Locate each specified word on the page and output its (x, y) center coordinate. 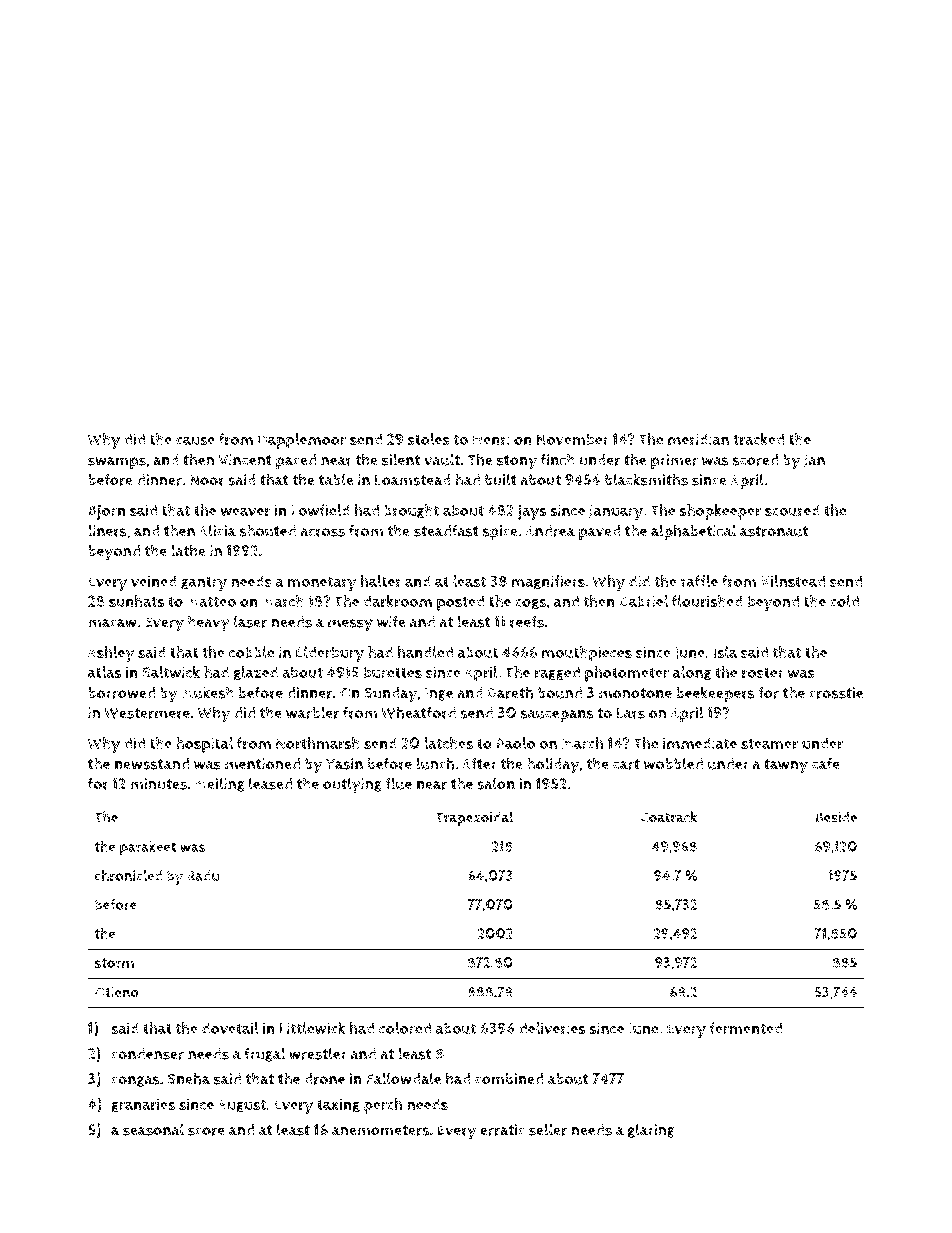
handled (425, 652)
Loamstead (413, 480)
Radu (203, 875)
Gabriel (643, 601)
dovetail (230, 1028)
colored (405, 1028)
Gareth (510, 692)
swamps (117, 463)
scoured (792, 510)
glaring (651, 1130)
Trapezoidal (474, 818)
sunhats (136, 601)
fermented (746, 1028)
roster (763, 673)
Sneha (188, 1078)
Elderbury (330, 654)
